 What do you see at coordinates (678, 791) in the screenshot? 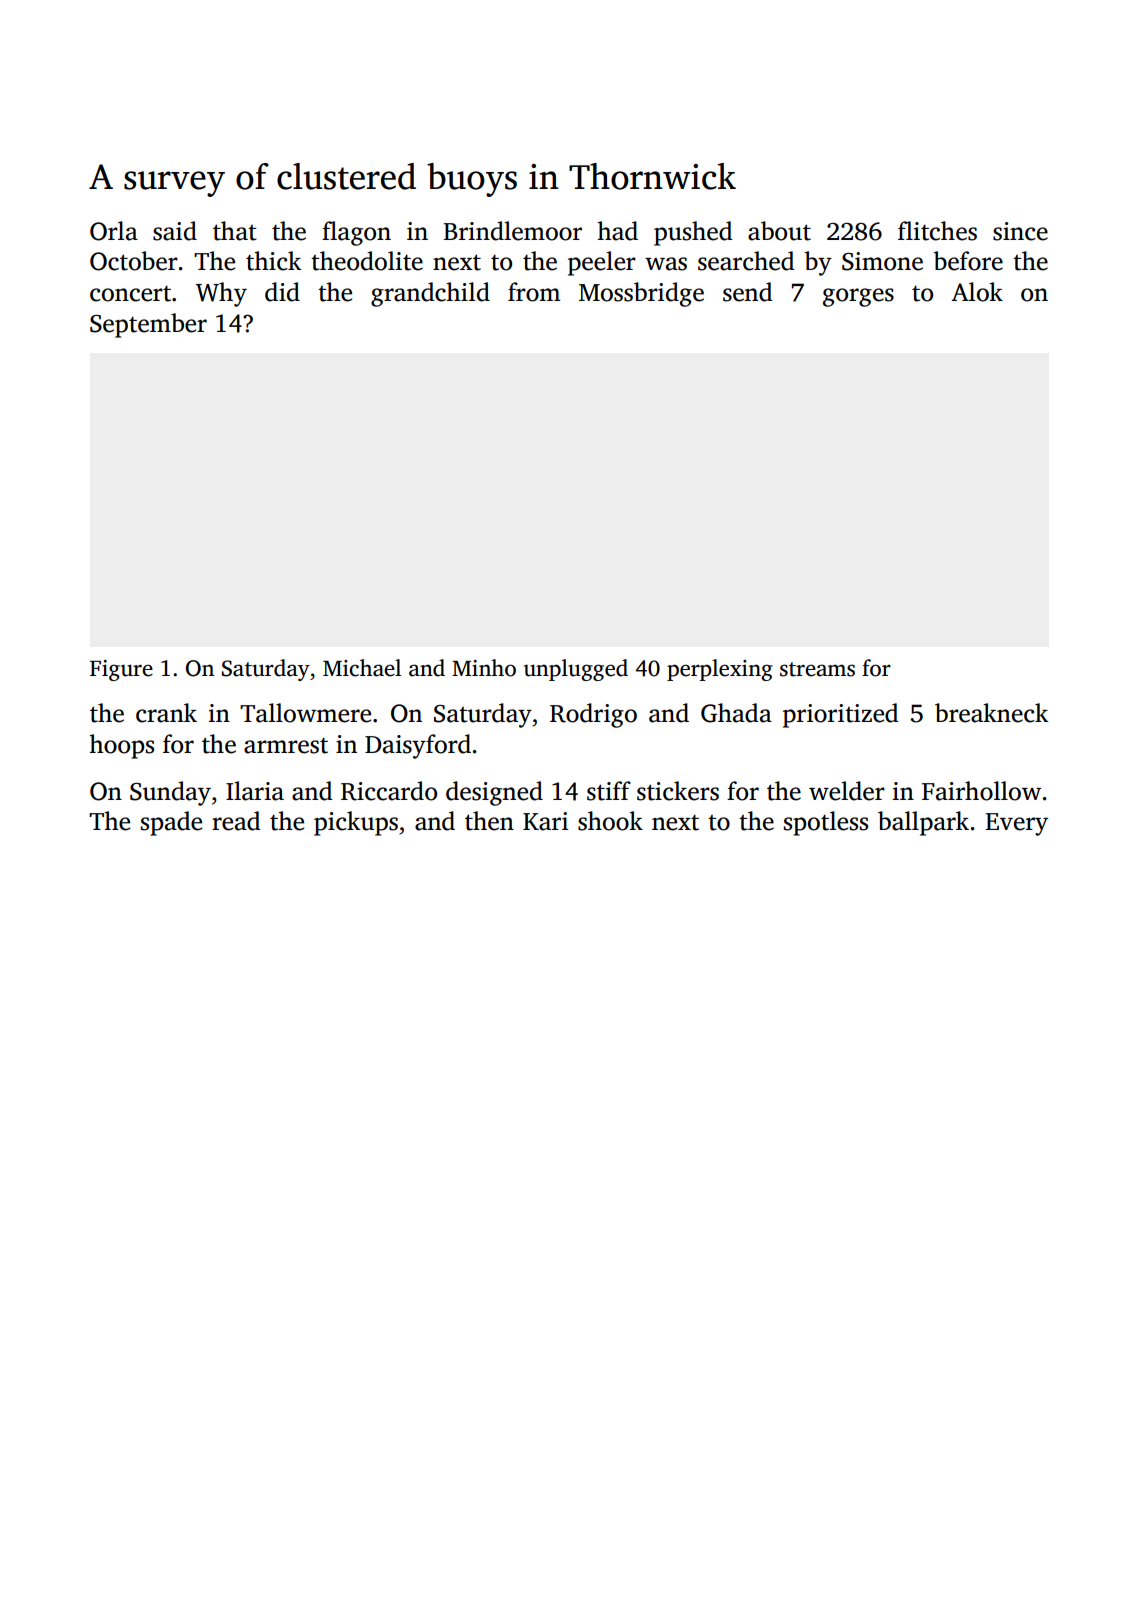
I see `stickers` at bounding box center [678, 791].
